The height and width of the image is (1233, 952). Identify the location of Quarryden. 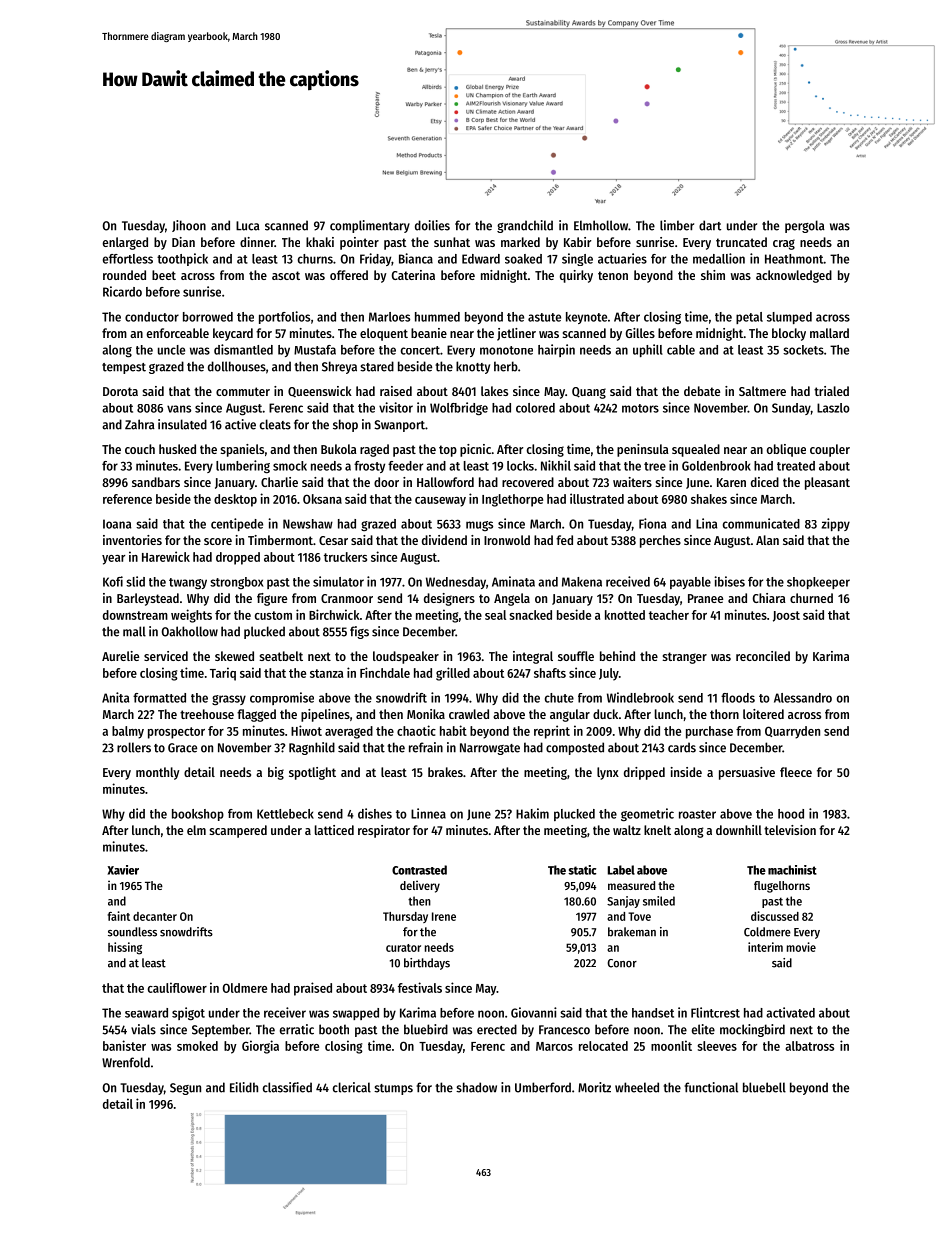
(792, 732).
